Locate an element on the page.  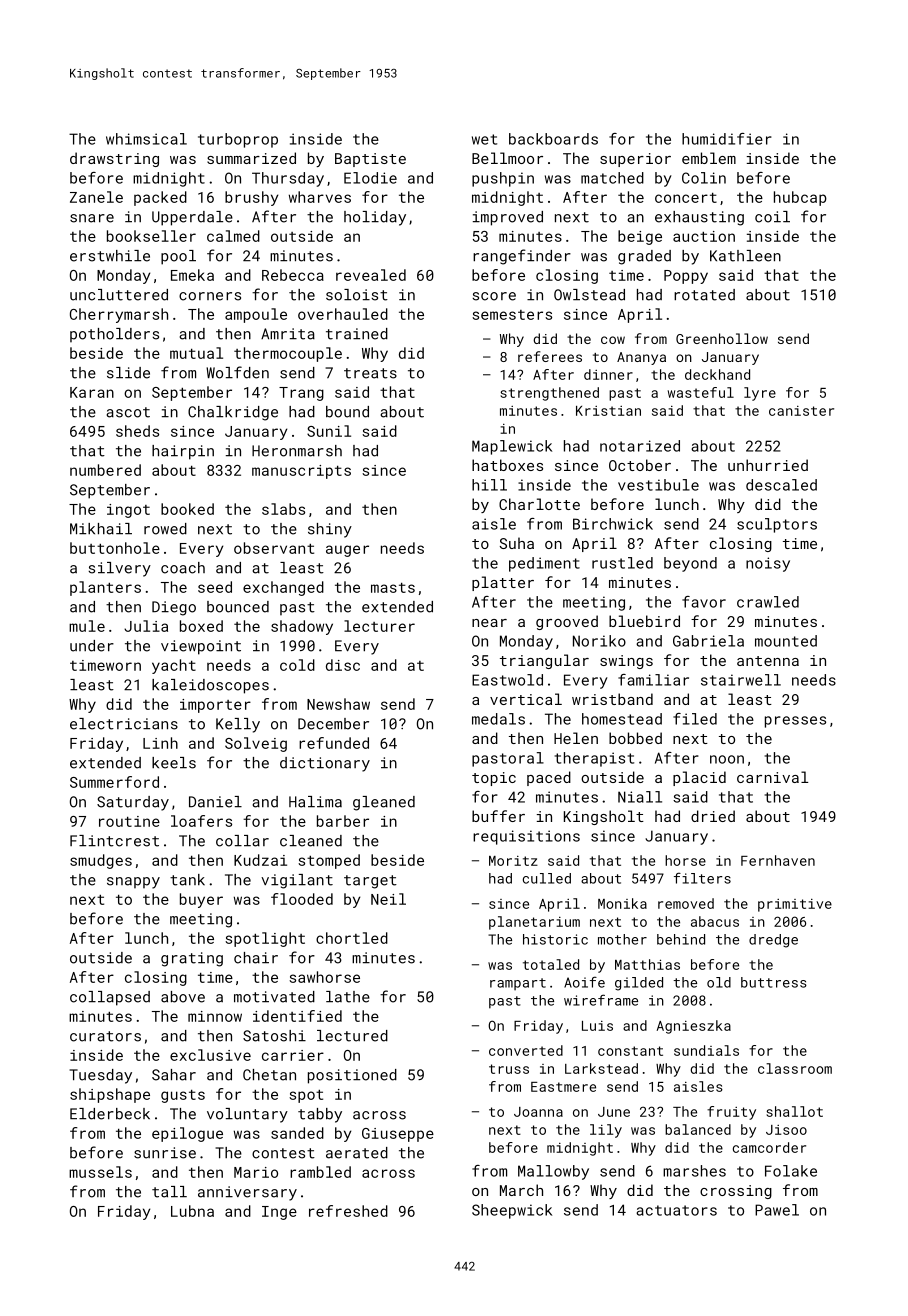
booked is located at coordinates (187, 509).
